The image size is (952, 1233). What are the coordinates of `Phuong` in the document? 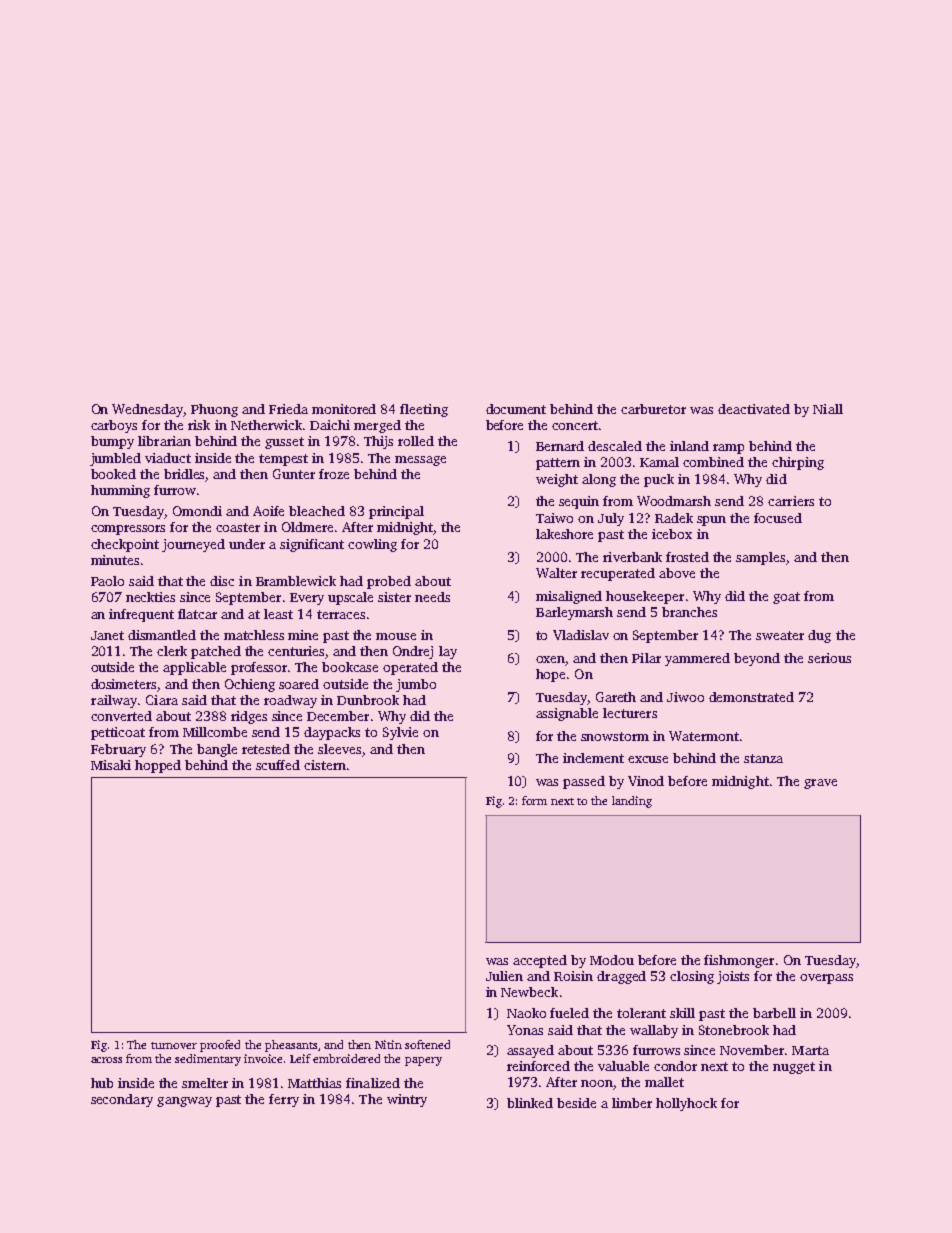 It's located at (214, 410).
